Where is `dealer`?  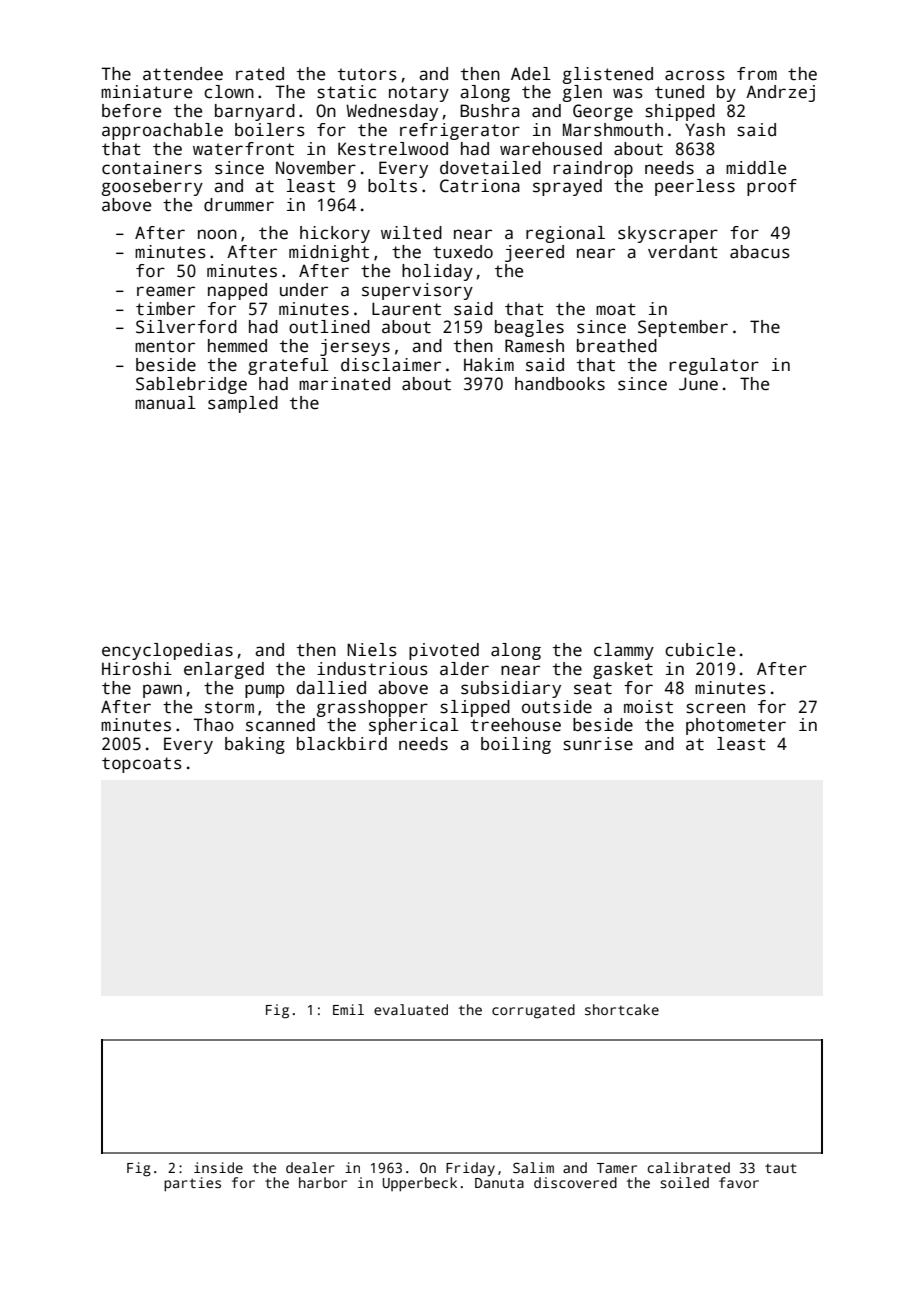 dealer is located at coordinates (310, 1167).
